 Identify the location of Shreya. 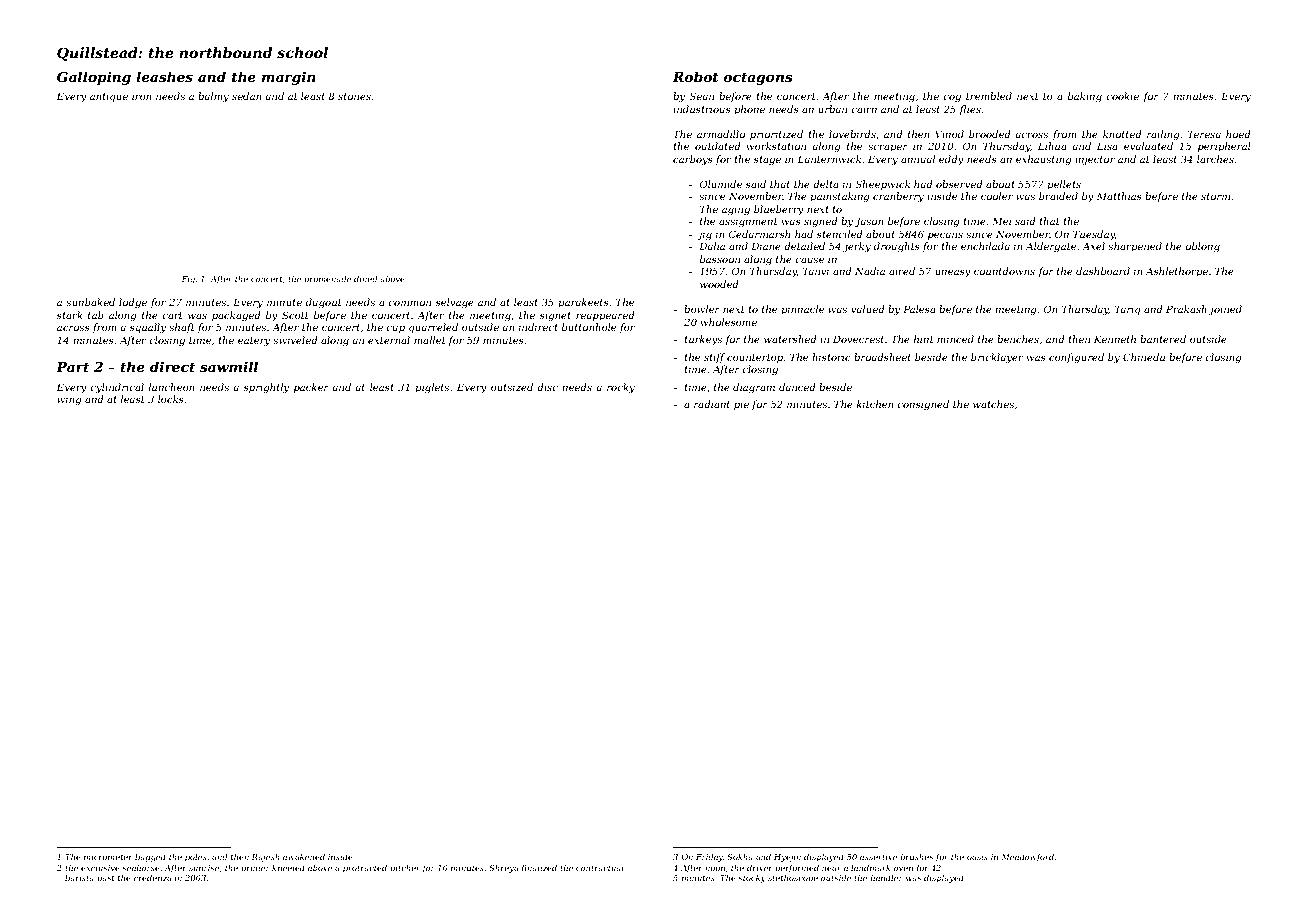
(504, 868).
